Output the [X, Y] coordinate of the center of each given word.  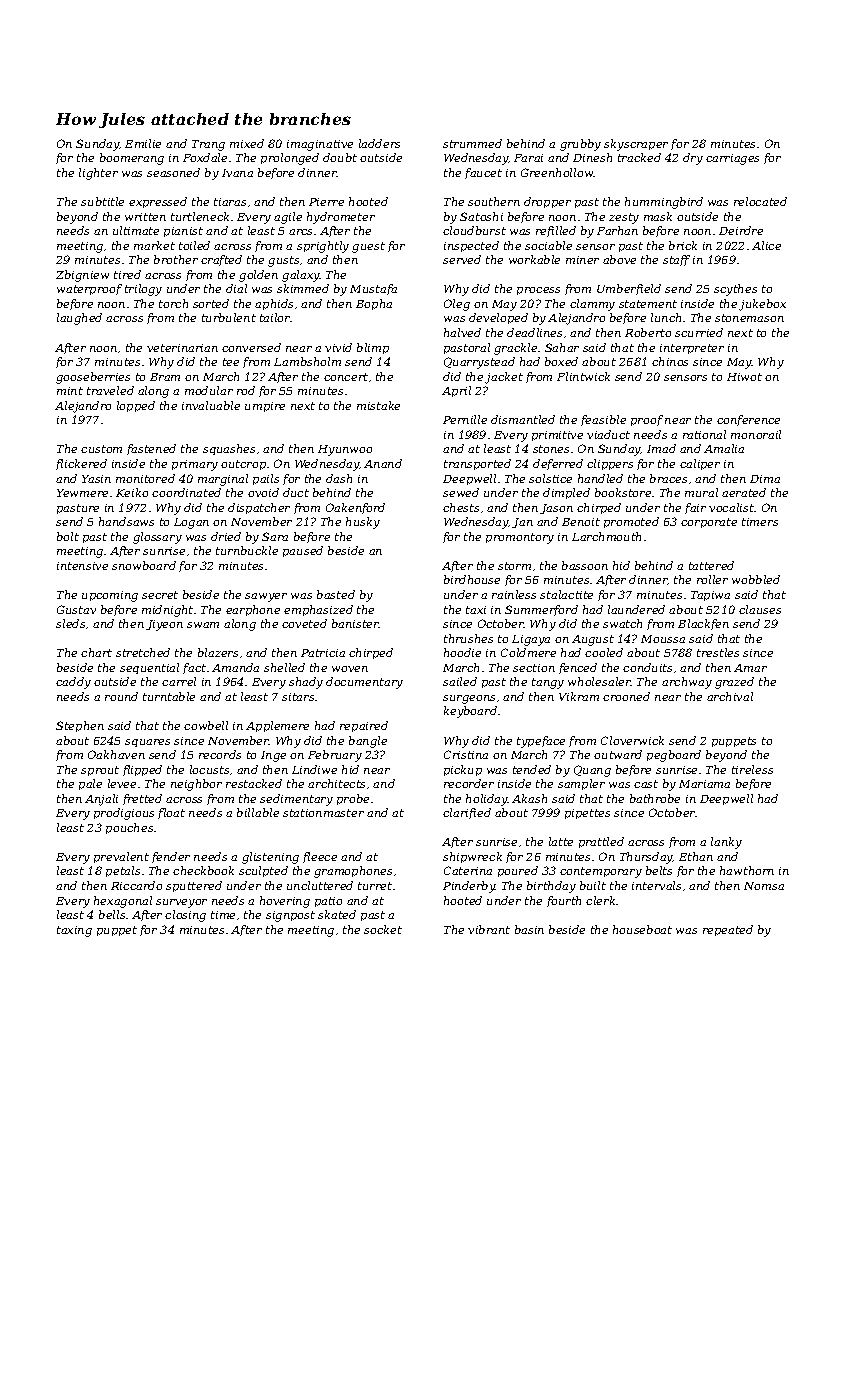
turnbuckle [247, 550]
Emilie [143, 143]
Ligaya [531, 640]
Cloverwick [632, 740]
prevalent [121, 857]
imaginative [320, 145]
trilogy [143, 290]
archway [687, 683]
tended [532, 769]
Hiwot [744, 377]
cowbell [206, 725]
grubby [580, 145]
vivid [338, 347]
